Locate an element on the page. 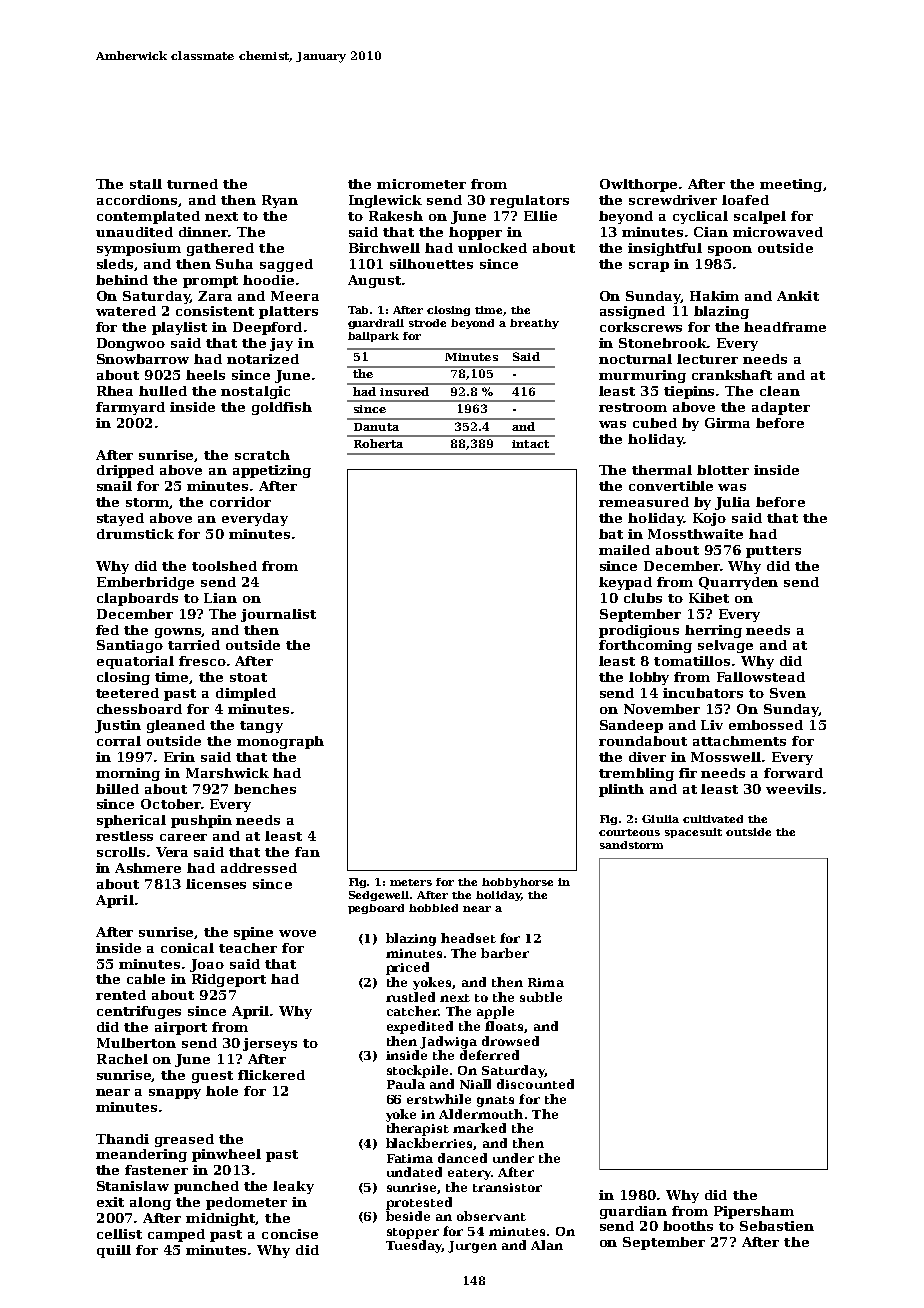  micrometer is located at coordinates (421, 184).
